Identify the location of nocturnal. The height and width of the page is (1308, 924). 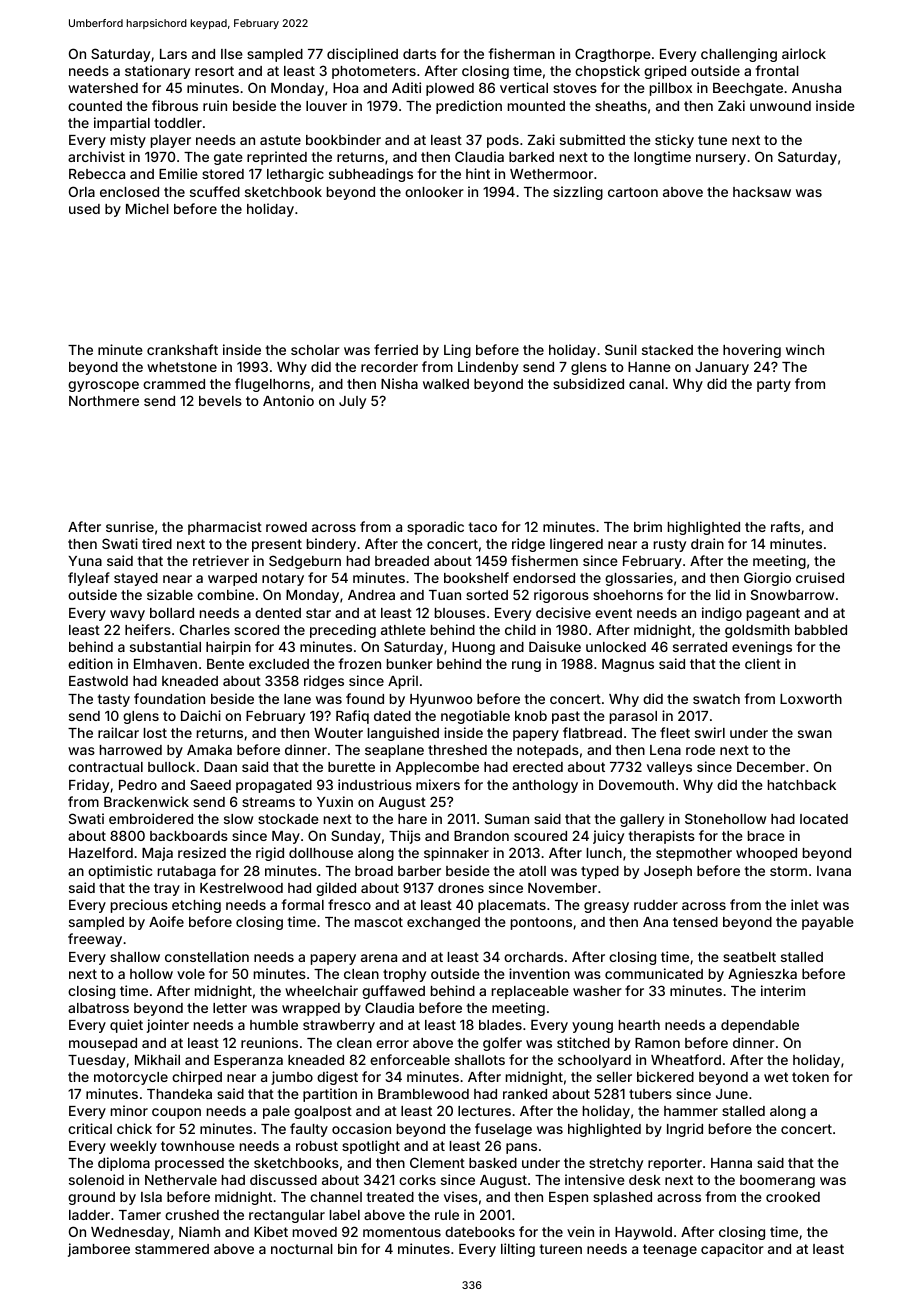
(302, 1249).
